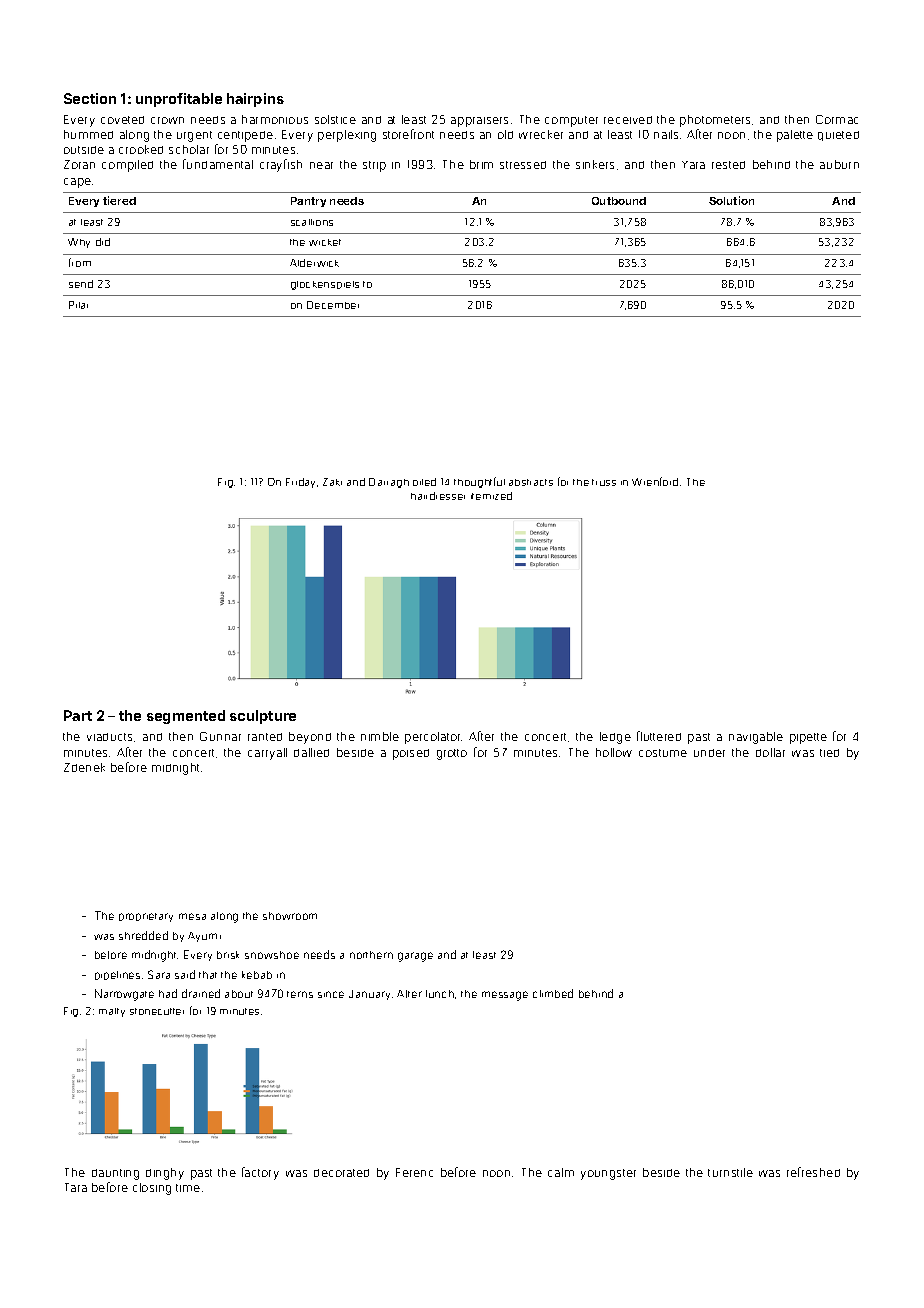 The height and width of the screenshot is (1308, 924). I want to click on appraisers, so click(479, 122).
